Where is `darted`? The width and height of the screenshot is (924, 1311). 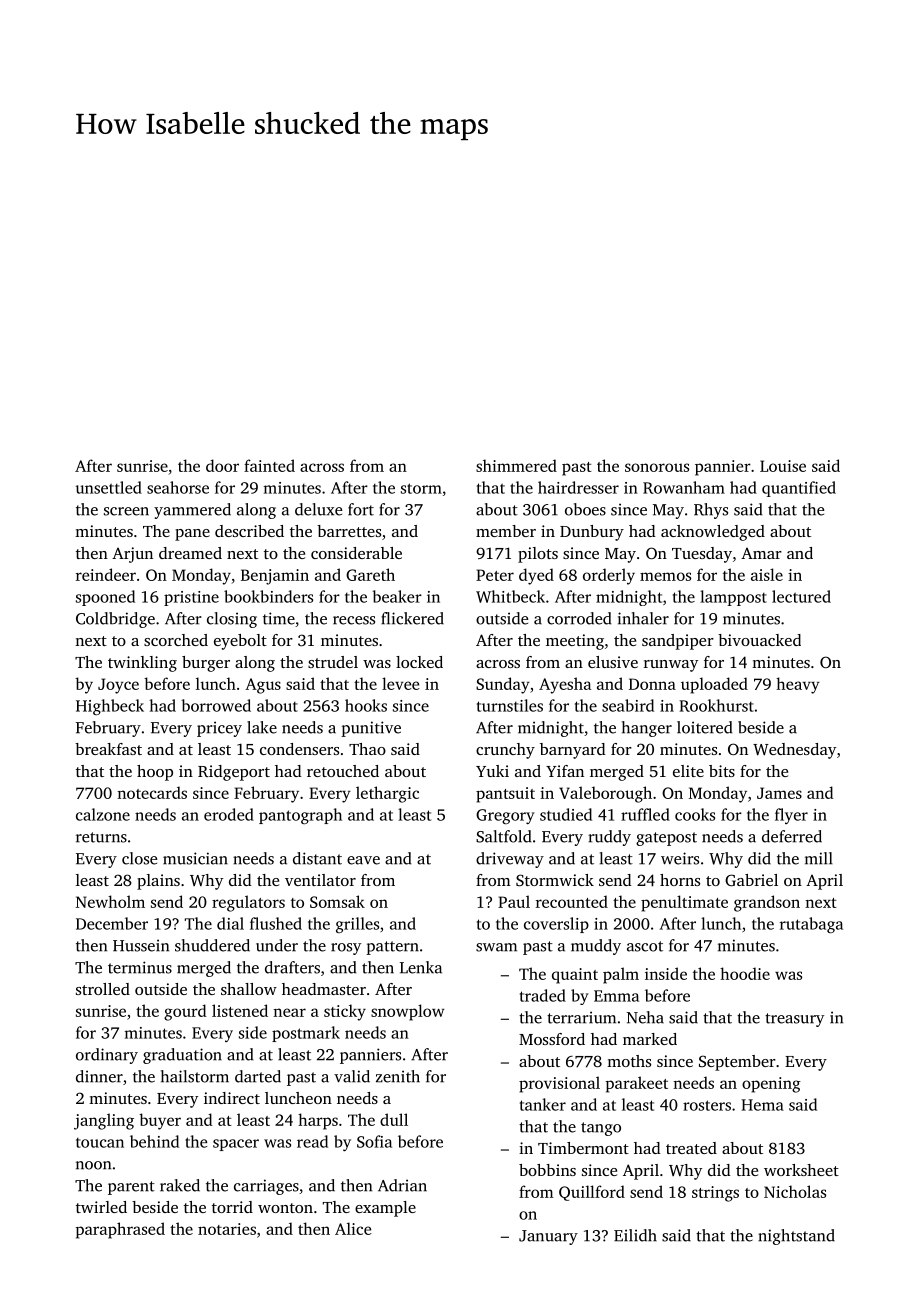 darted is located at coordinates (258, 1076).
